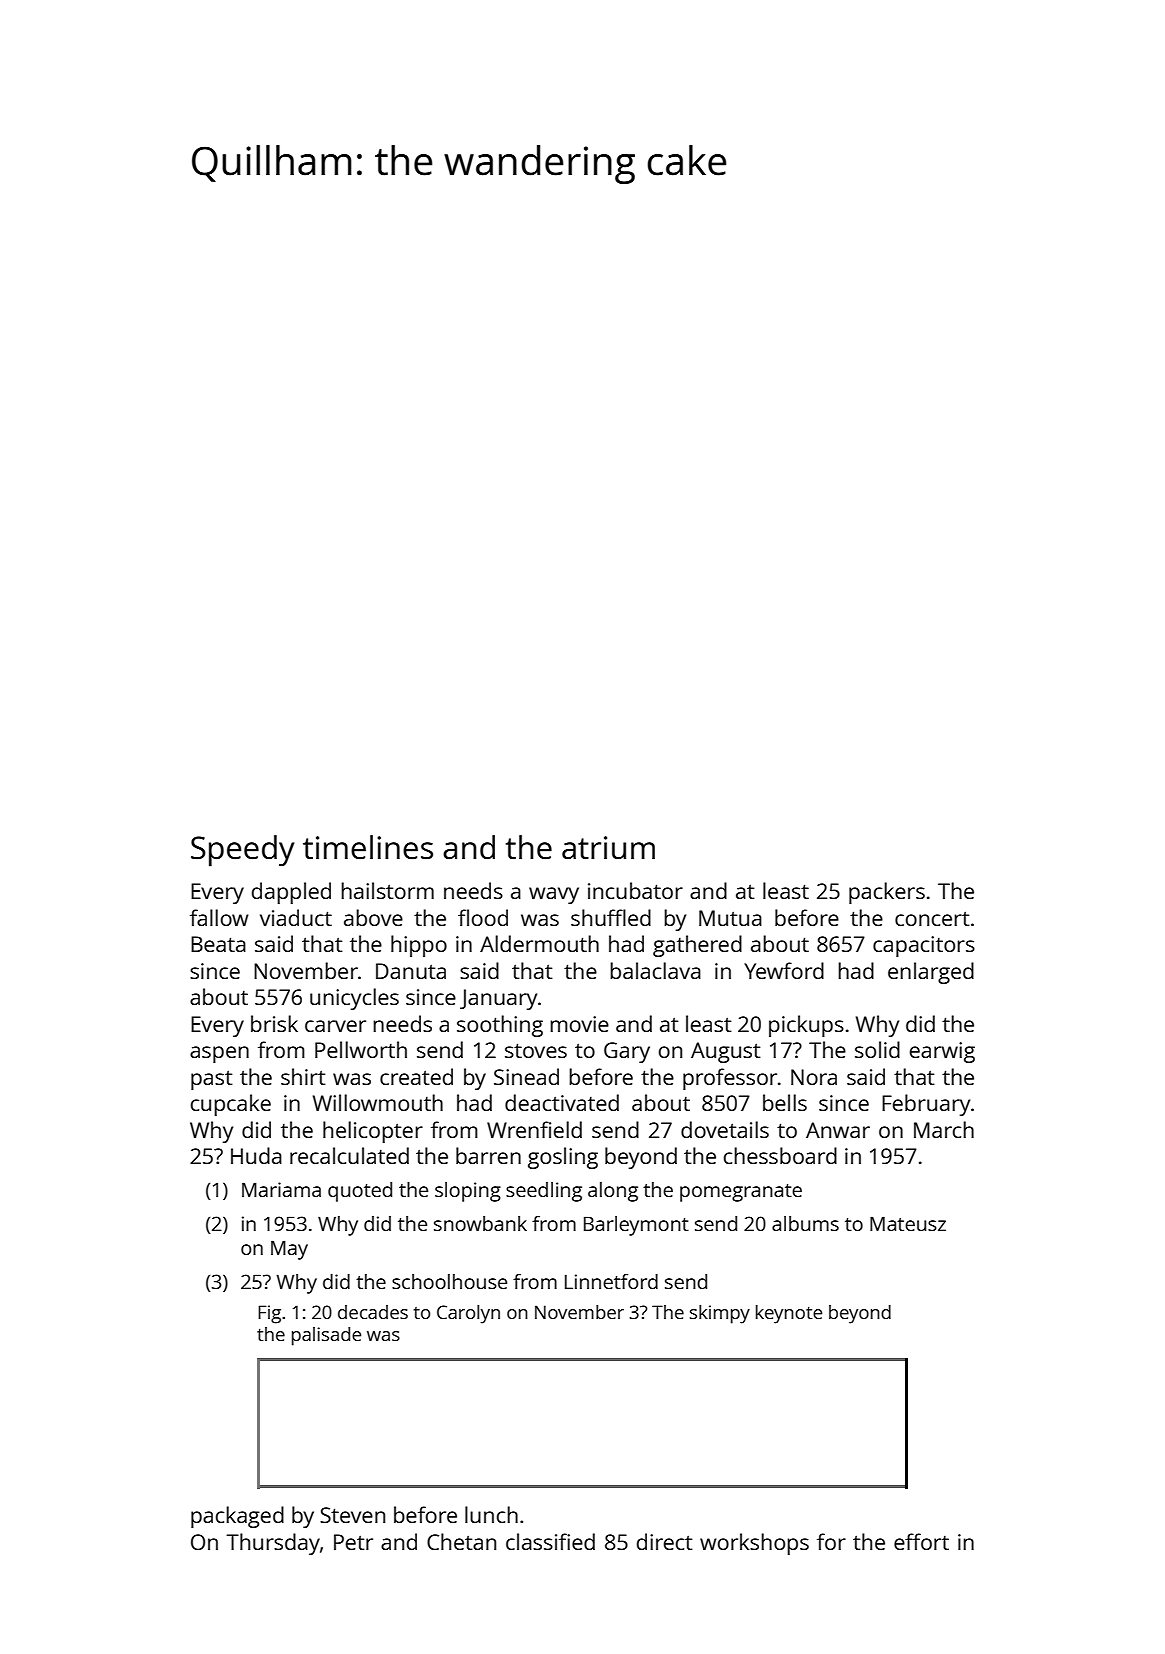  I want to click on Carolyn, so click(468, 1314).
